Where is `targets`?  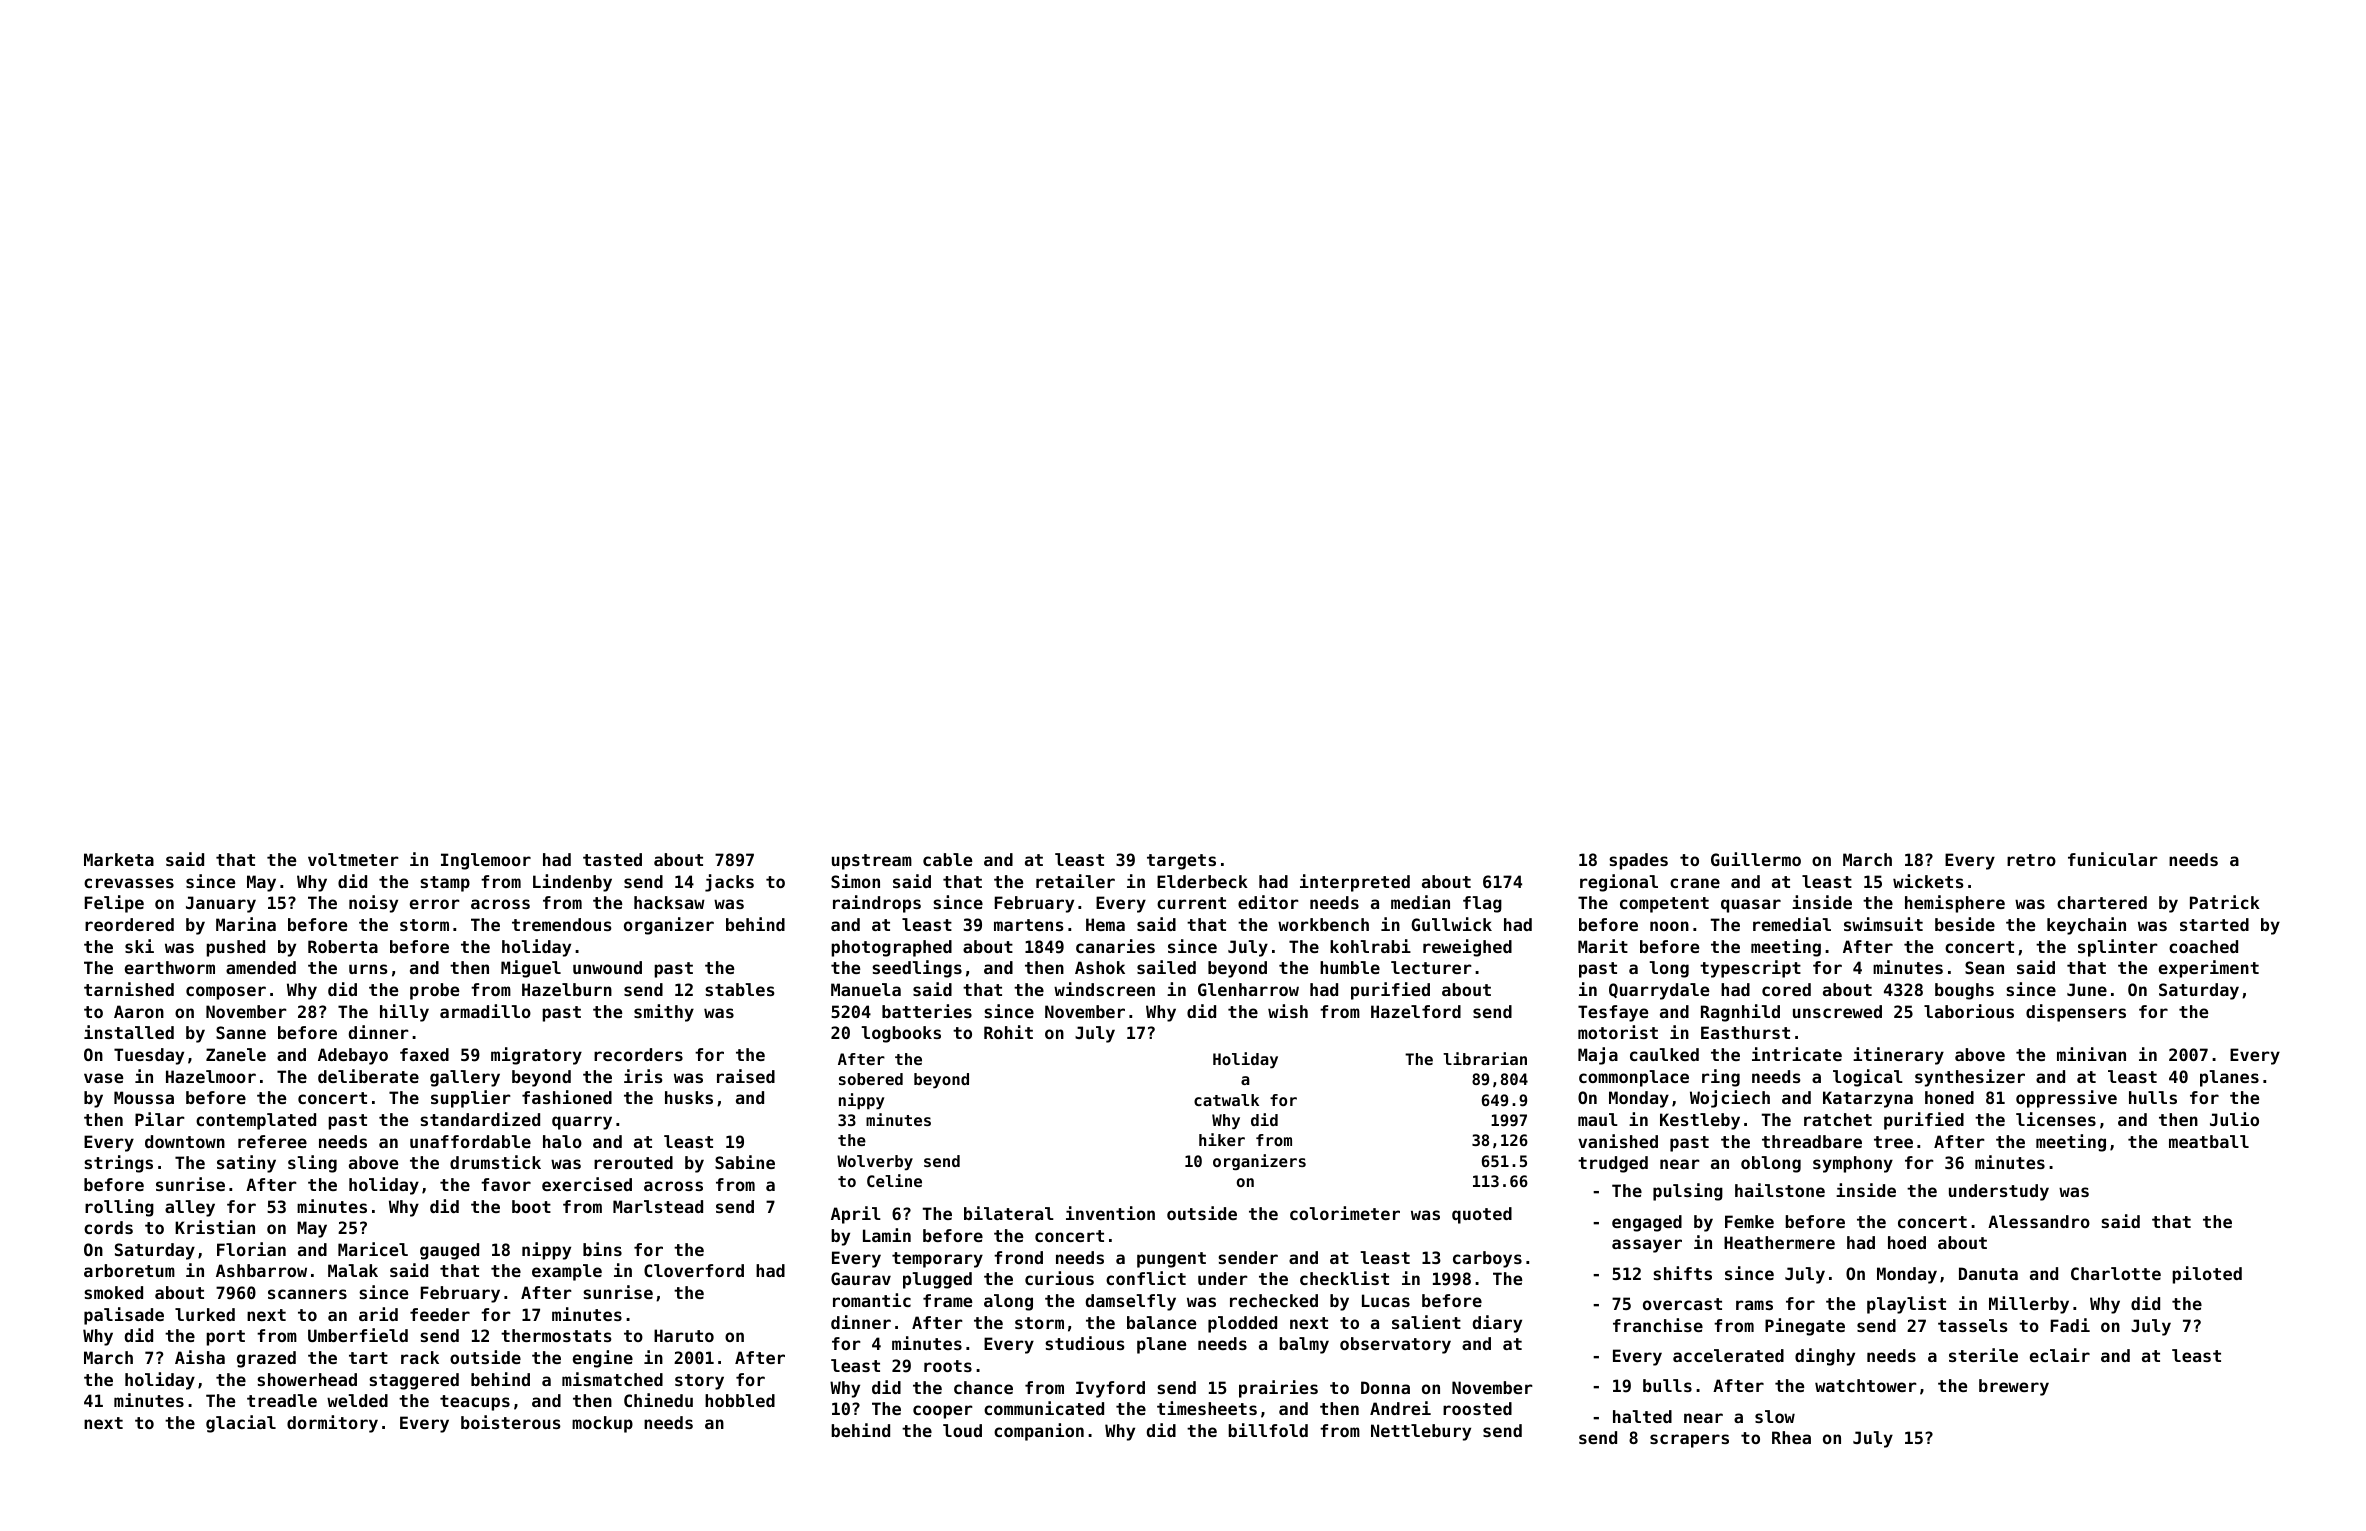 targets is located at coordinates (1181, 862).
